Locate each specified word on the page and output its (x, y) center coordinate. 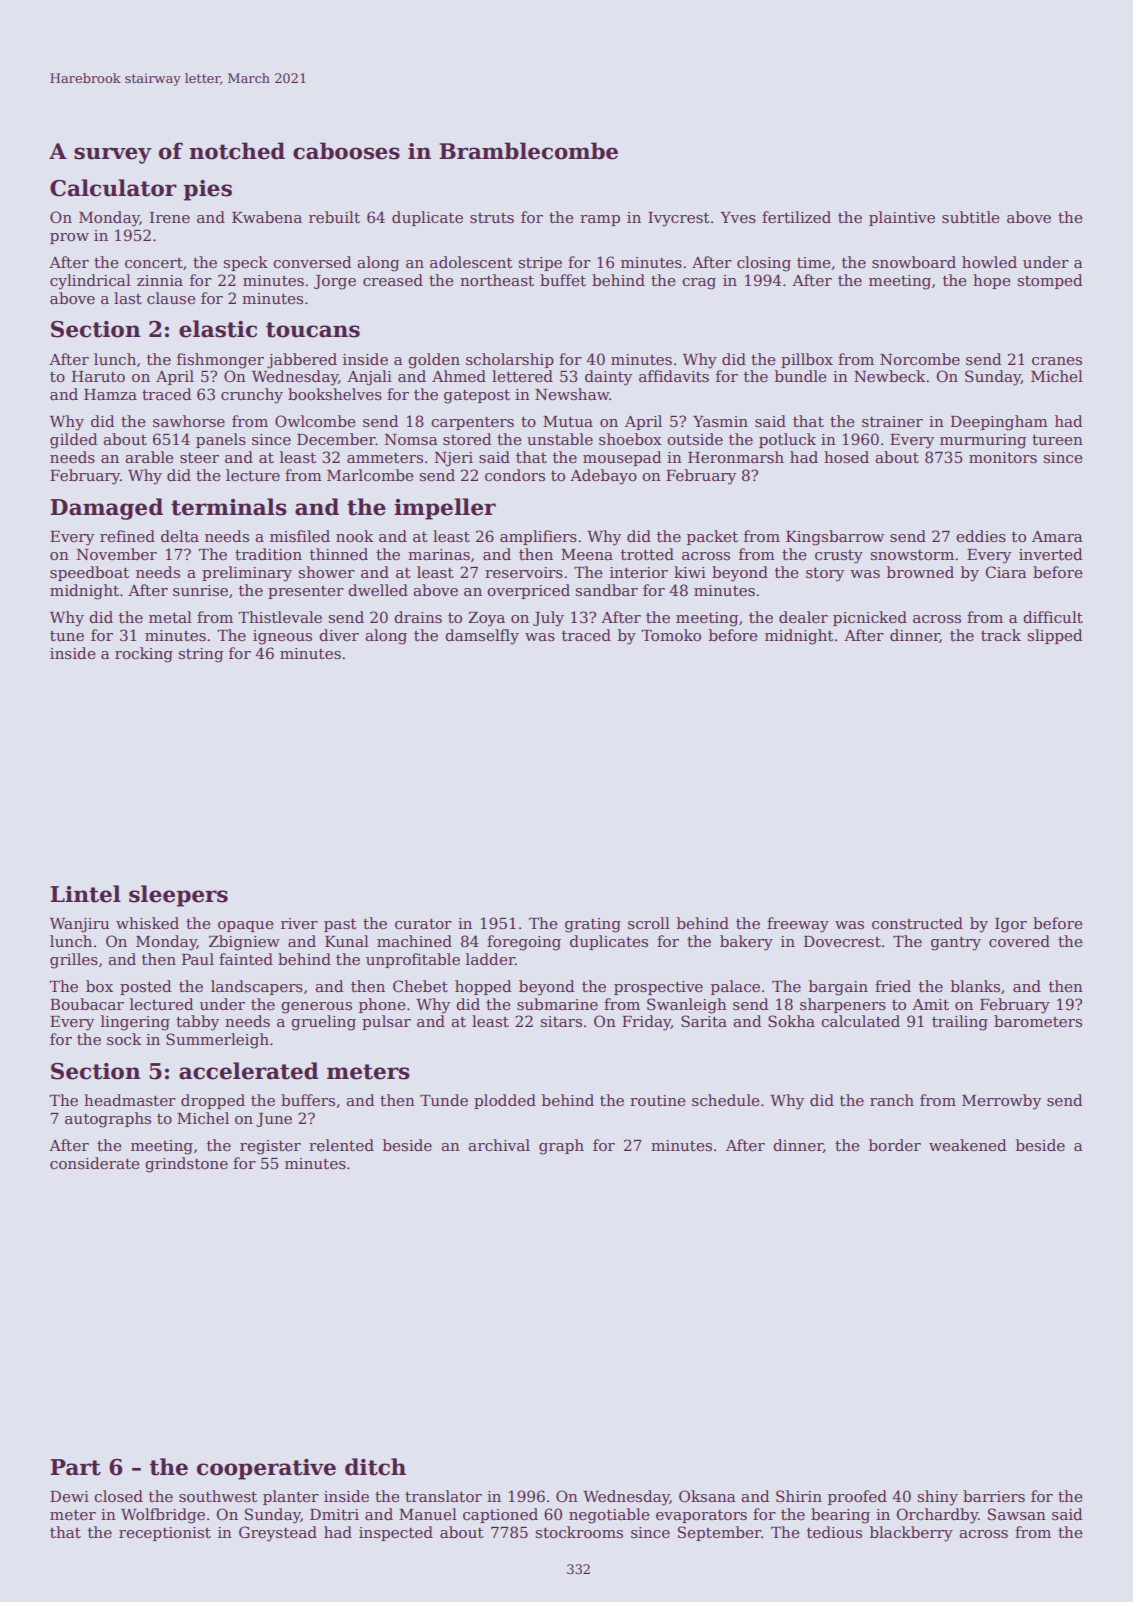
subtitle (970, 217)
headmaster (130, 1100)
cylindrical (90, 282)
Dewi (69, 1496)
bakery (746, 943)
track (1001, 635)
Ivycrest (679, 219)
